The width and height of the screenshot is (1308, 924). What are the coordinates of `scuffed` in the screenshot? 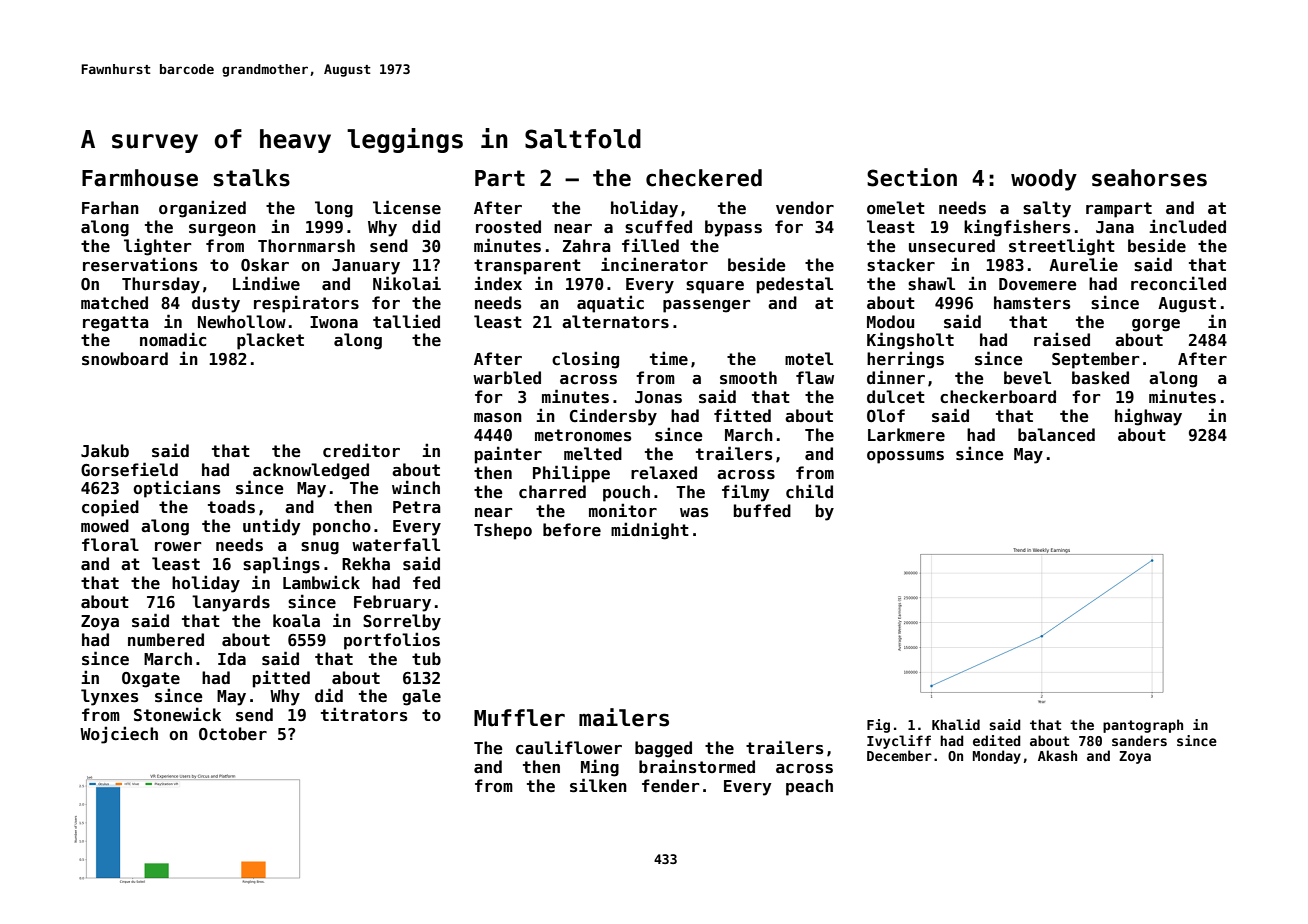 It's located at (658, 227).
